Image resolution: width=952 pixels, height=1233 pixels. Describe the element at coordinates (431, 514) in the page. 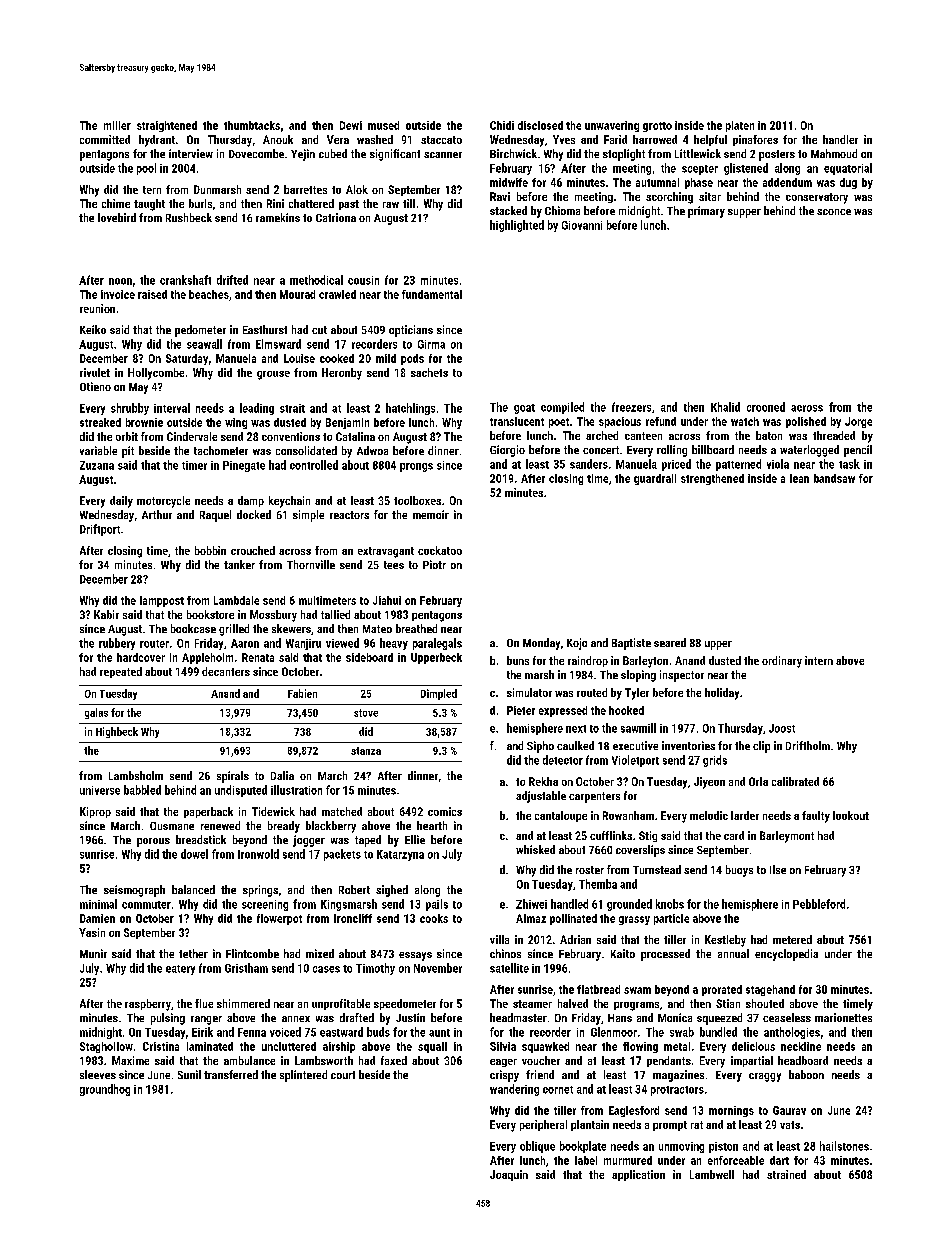

I see `memoir` at that location.
